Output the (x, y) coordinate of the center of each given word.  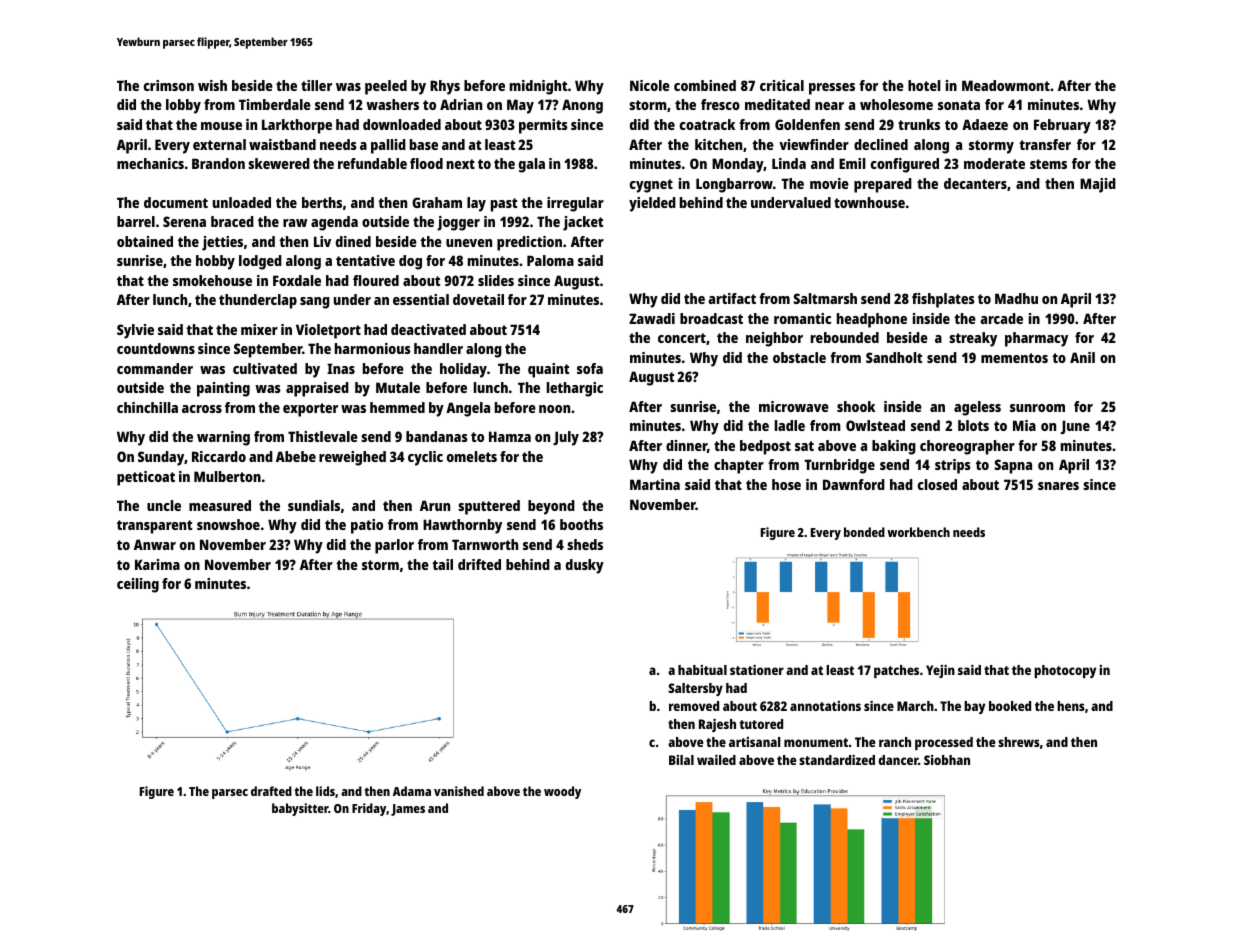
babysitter (300, 809)
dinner (686, 445)
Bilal (681, 760)
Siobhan (947, 760)
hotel (924, 85)
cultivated (265, 368)
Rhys (445, 87)
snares (1058, 486)
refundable (372, 163)
